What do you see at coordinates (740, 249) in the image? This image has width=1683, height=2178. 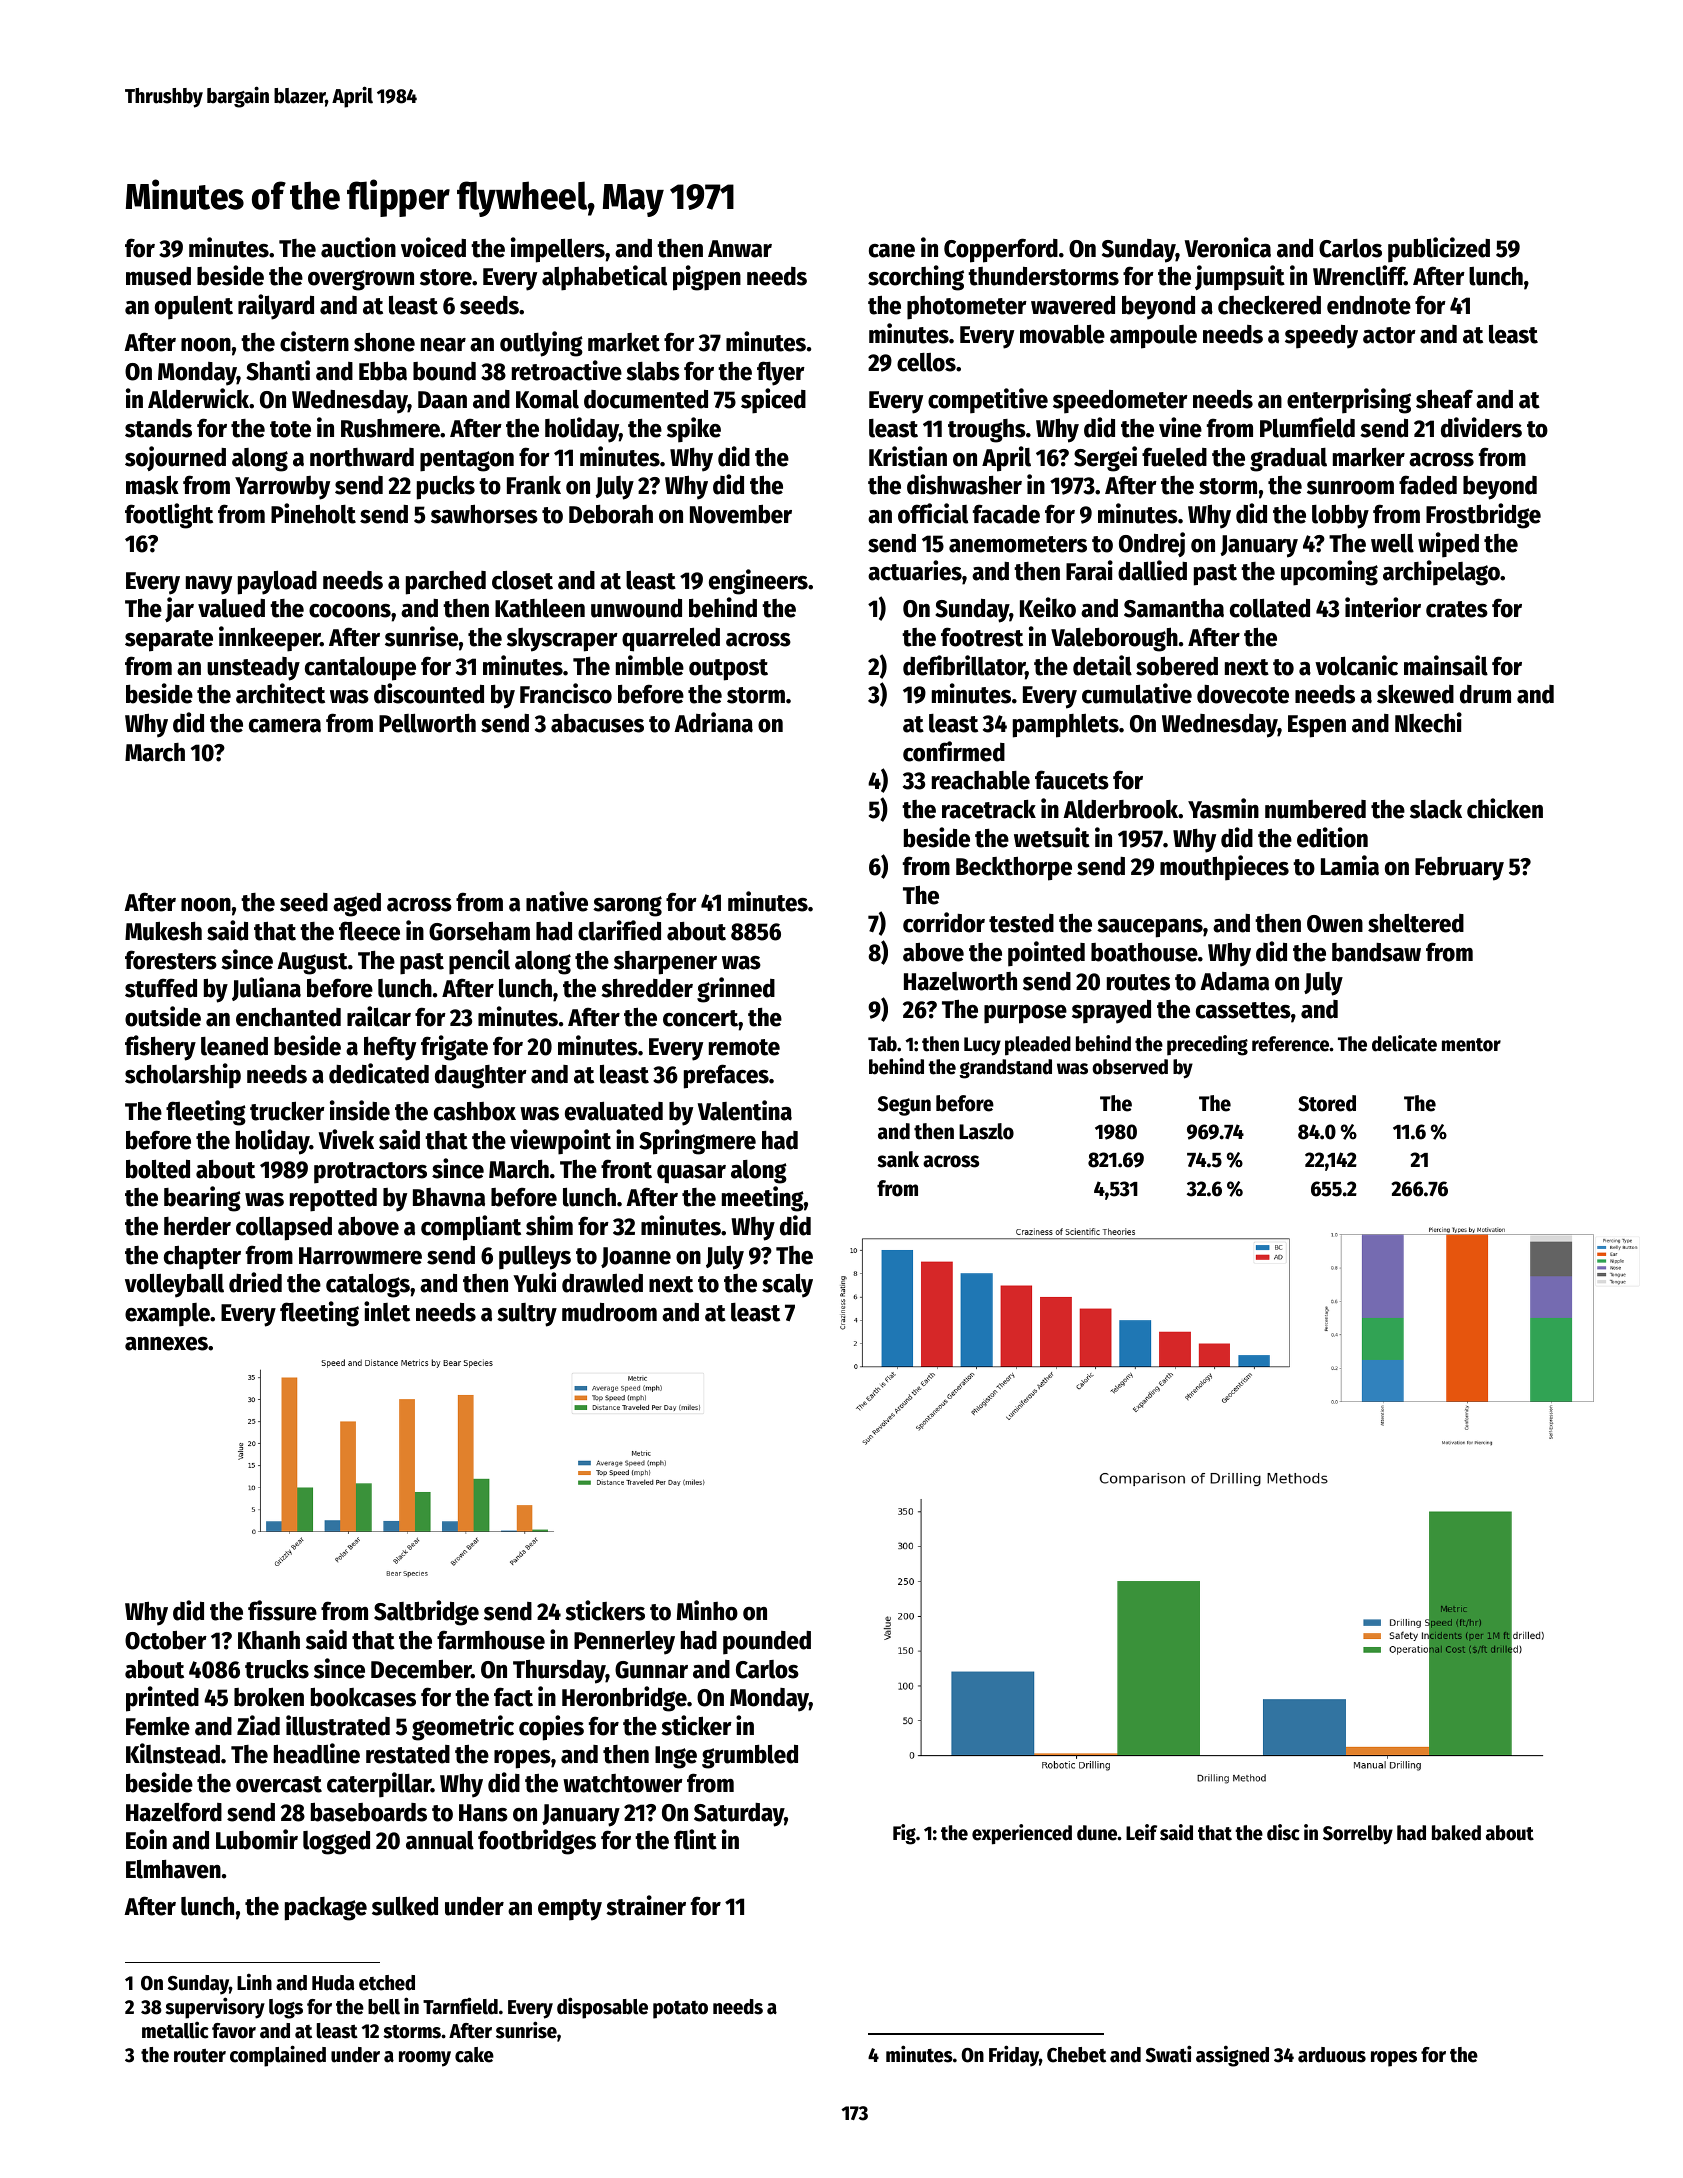 I see `Anwar` at bounding box center [740, 249].
